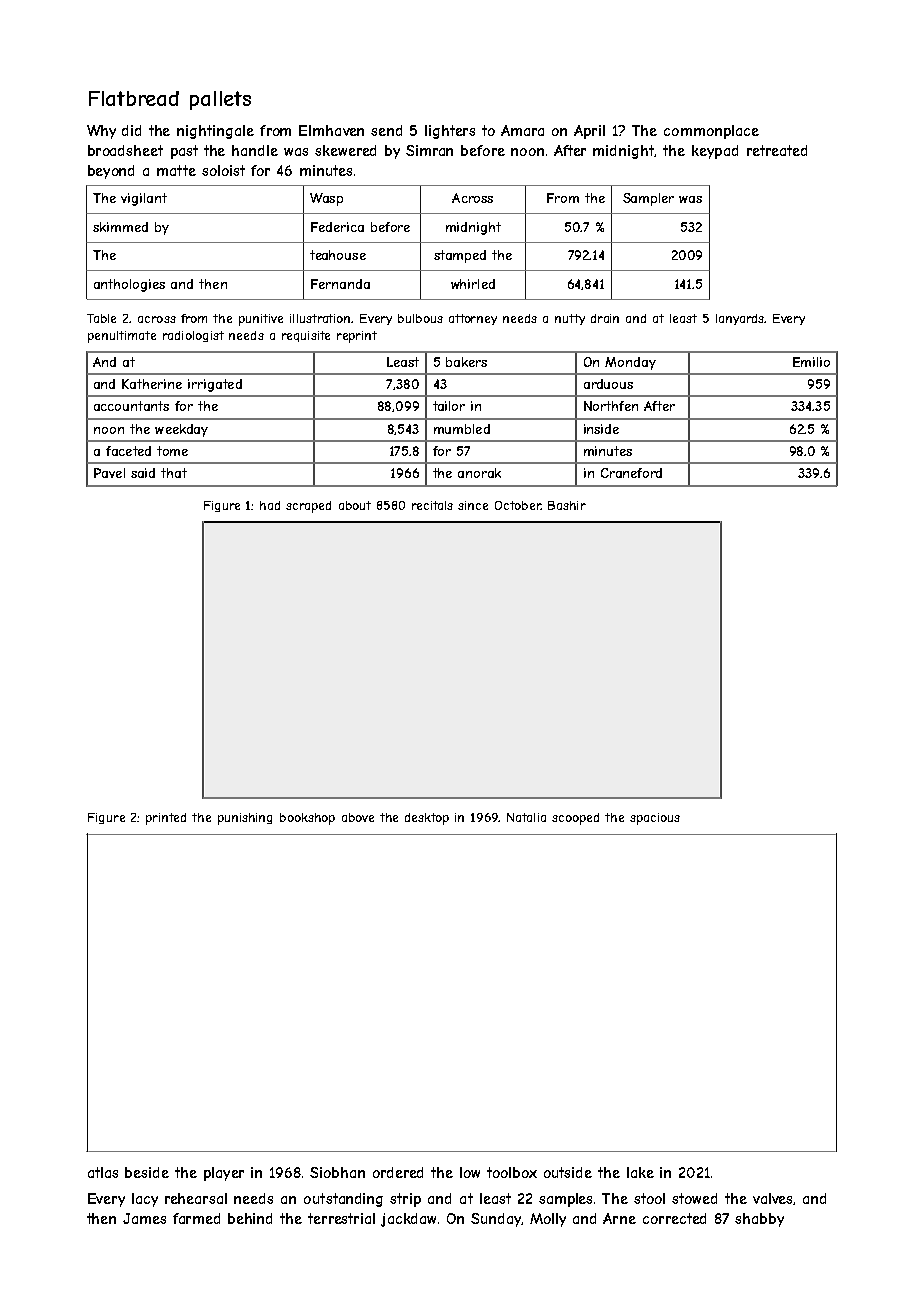  What do you see at coordinates (518, 505) in the document?
I see `October` at bounding box center [518, 505].
